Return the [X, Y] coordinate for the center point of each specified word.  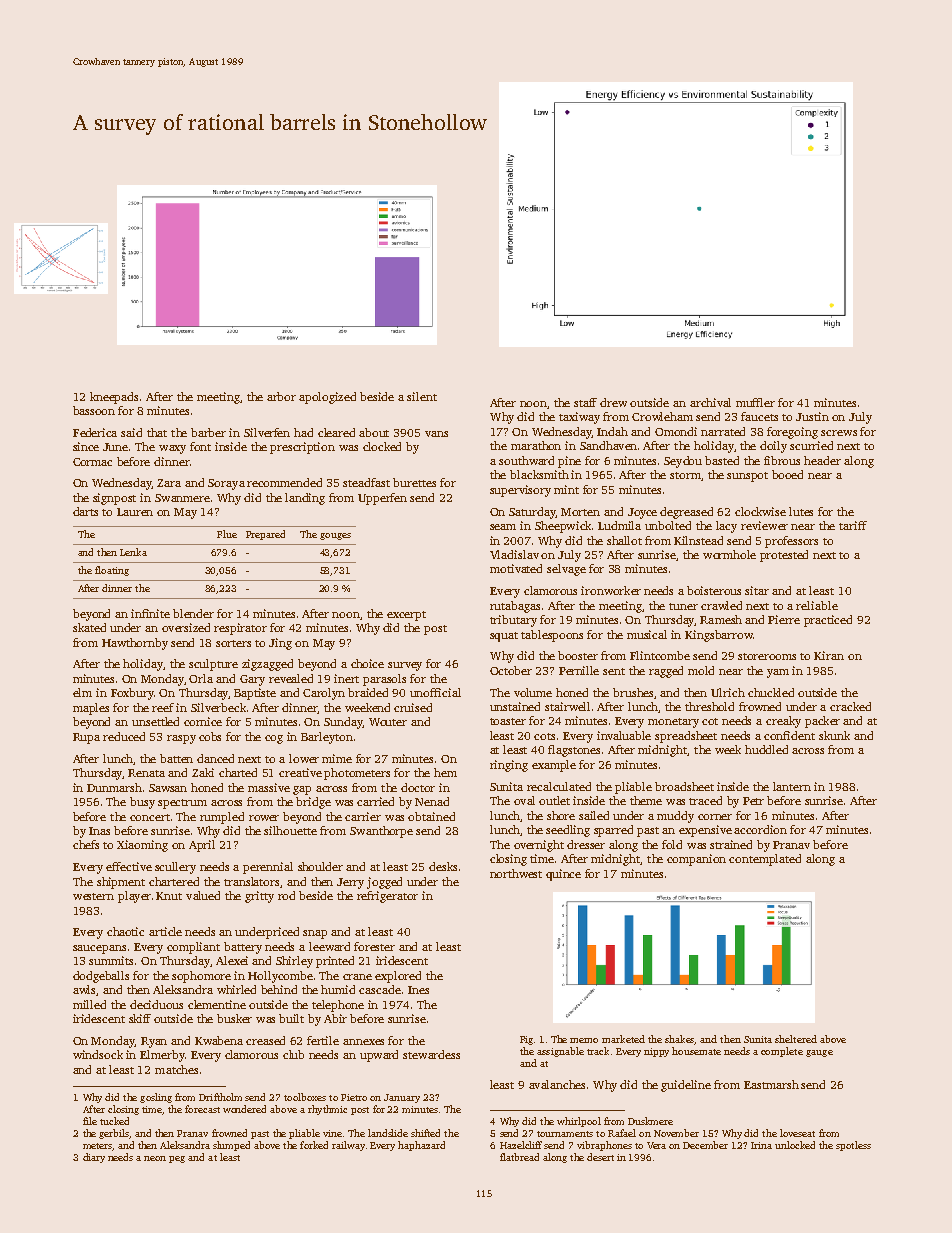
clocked [382, 446]
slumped [231, 1146]
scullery [175, 868]
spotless [853, 1146]
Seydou [683, 462]
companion [696, 860]
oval [524, 800]
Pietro [354, 1097]
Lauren [135, 512]
